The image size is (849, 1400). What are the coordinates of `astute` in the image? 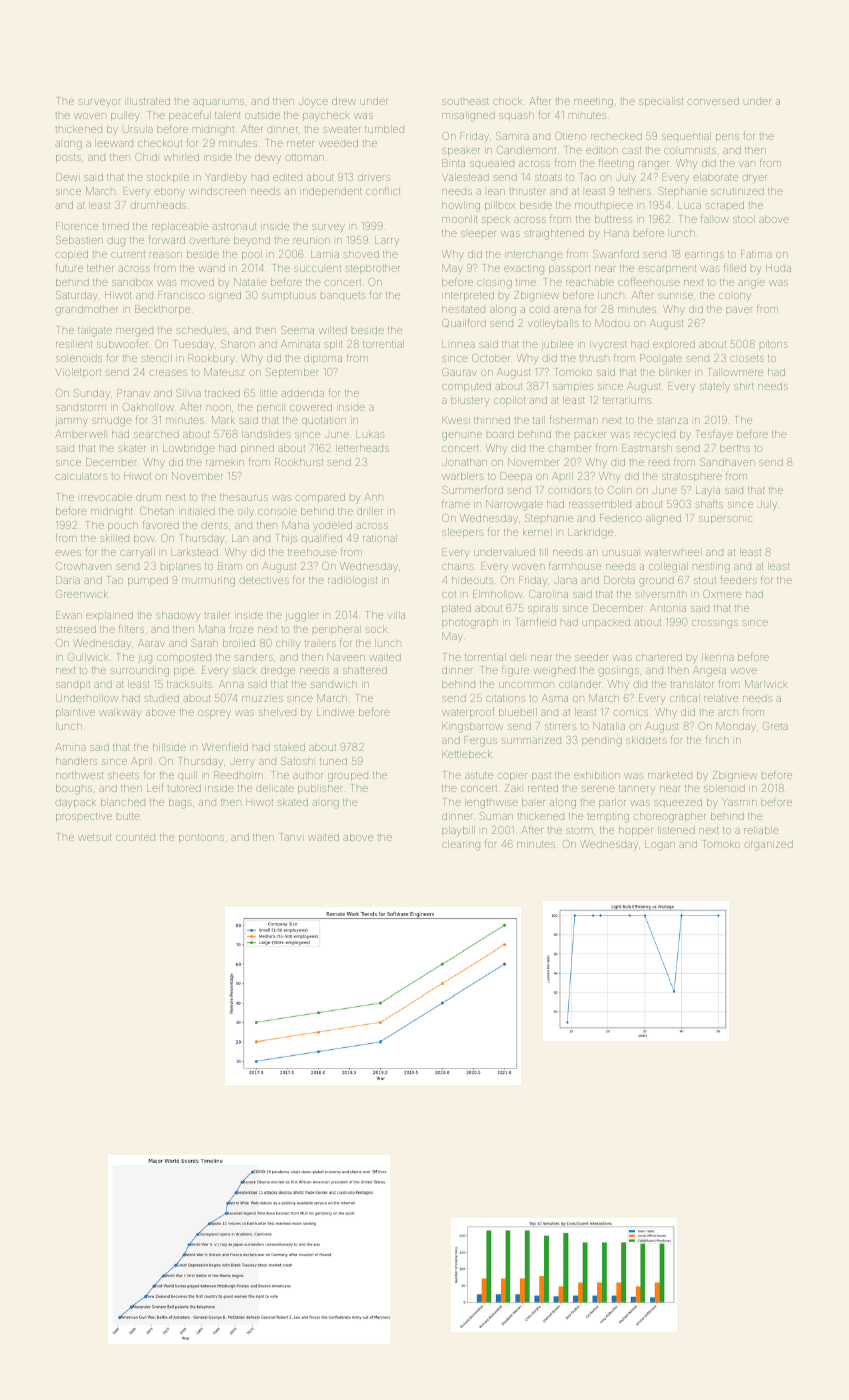 It's located at (479, 775).
